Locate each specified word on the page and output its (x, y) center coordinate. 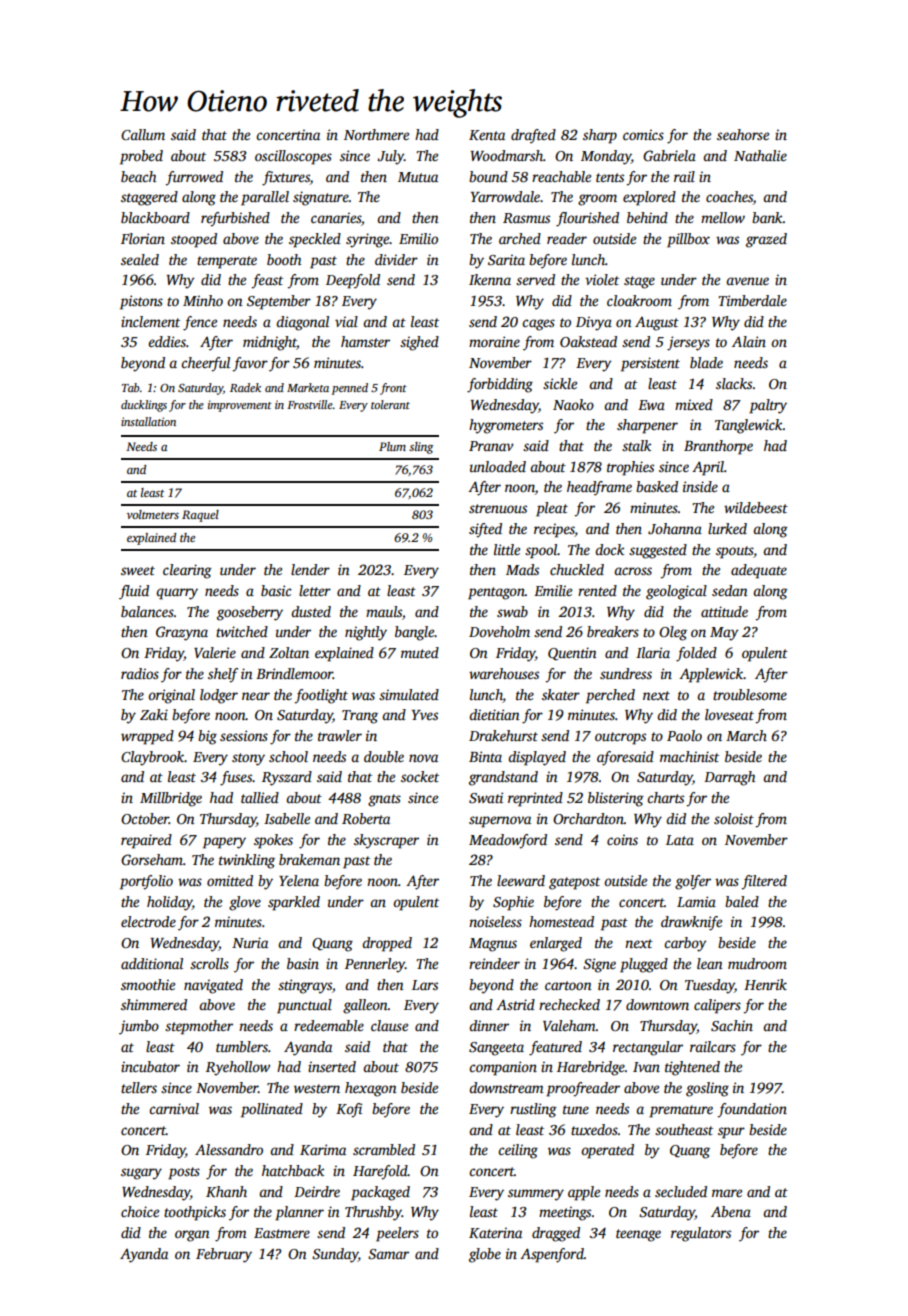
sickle (560, 383)
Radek (245, 387)
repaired (146, 841)
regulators (701, 1234)
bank (767, 217)
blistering (616, 799)
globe (485, 1255)
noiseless (495, 921)
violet (602, 279)
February (224, 1255)
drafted (533, 136)
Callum (143, 134)
